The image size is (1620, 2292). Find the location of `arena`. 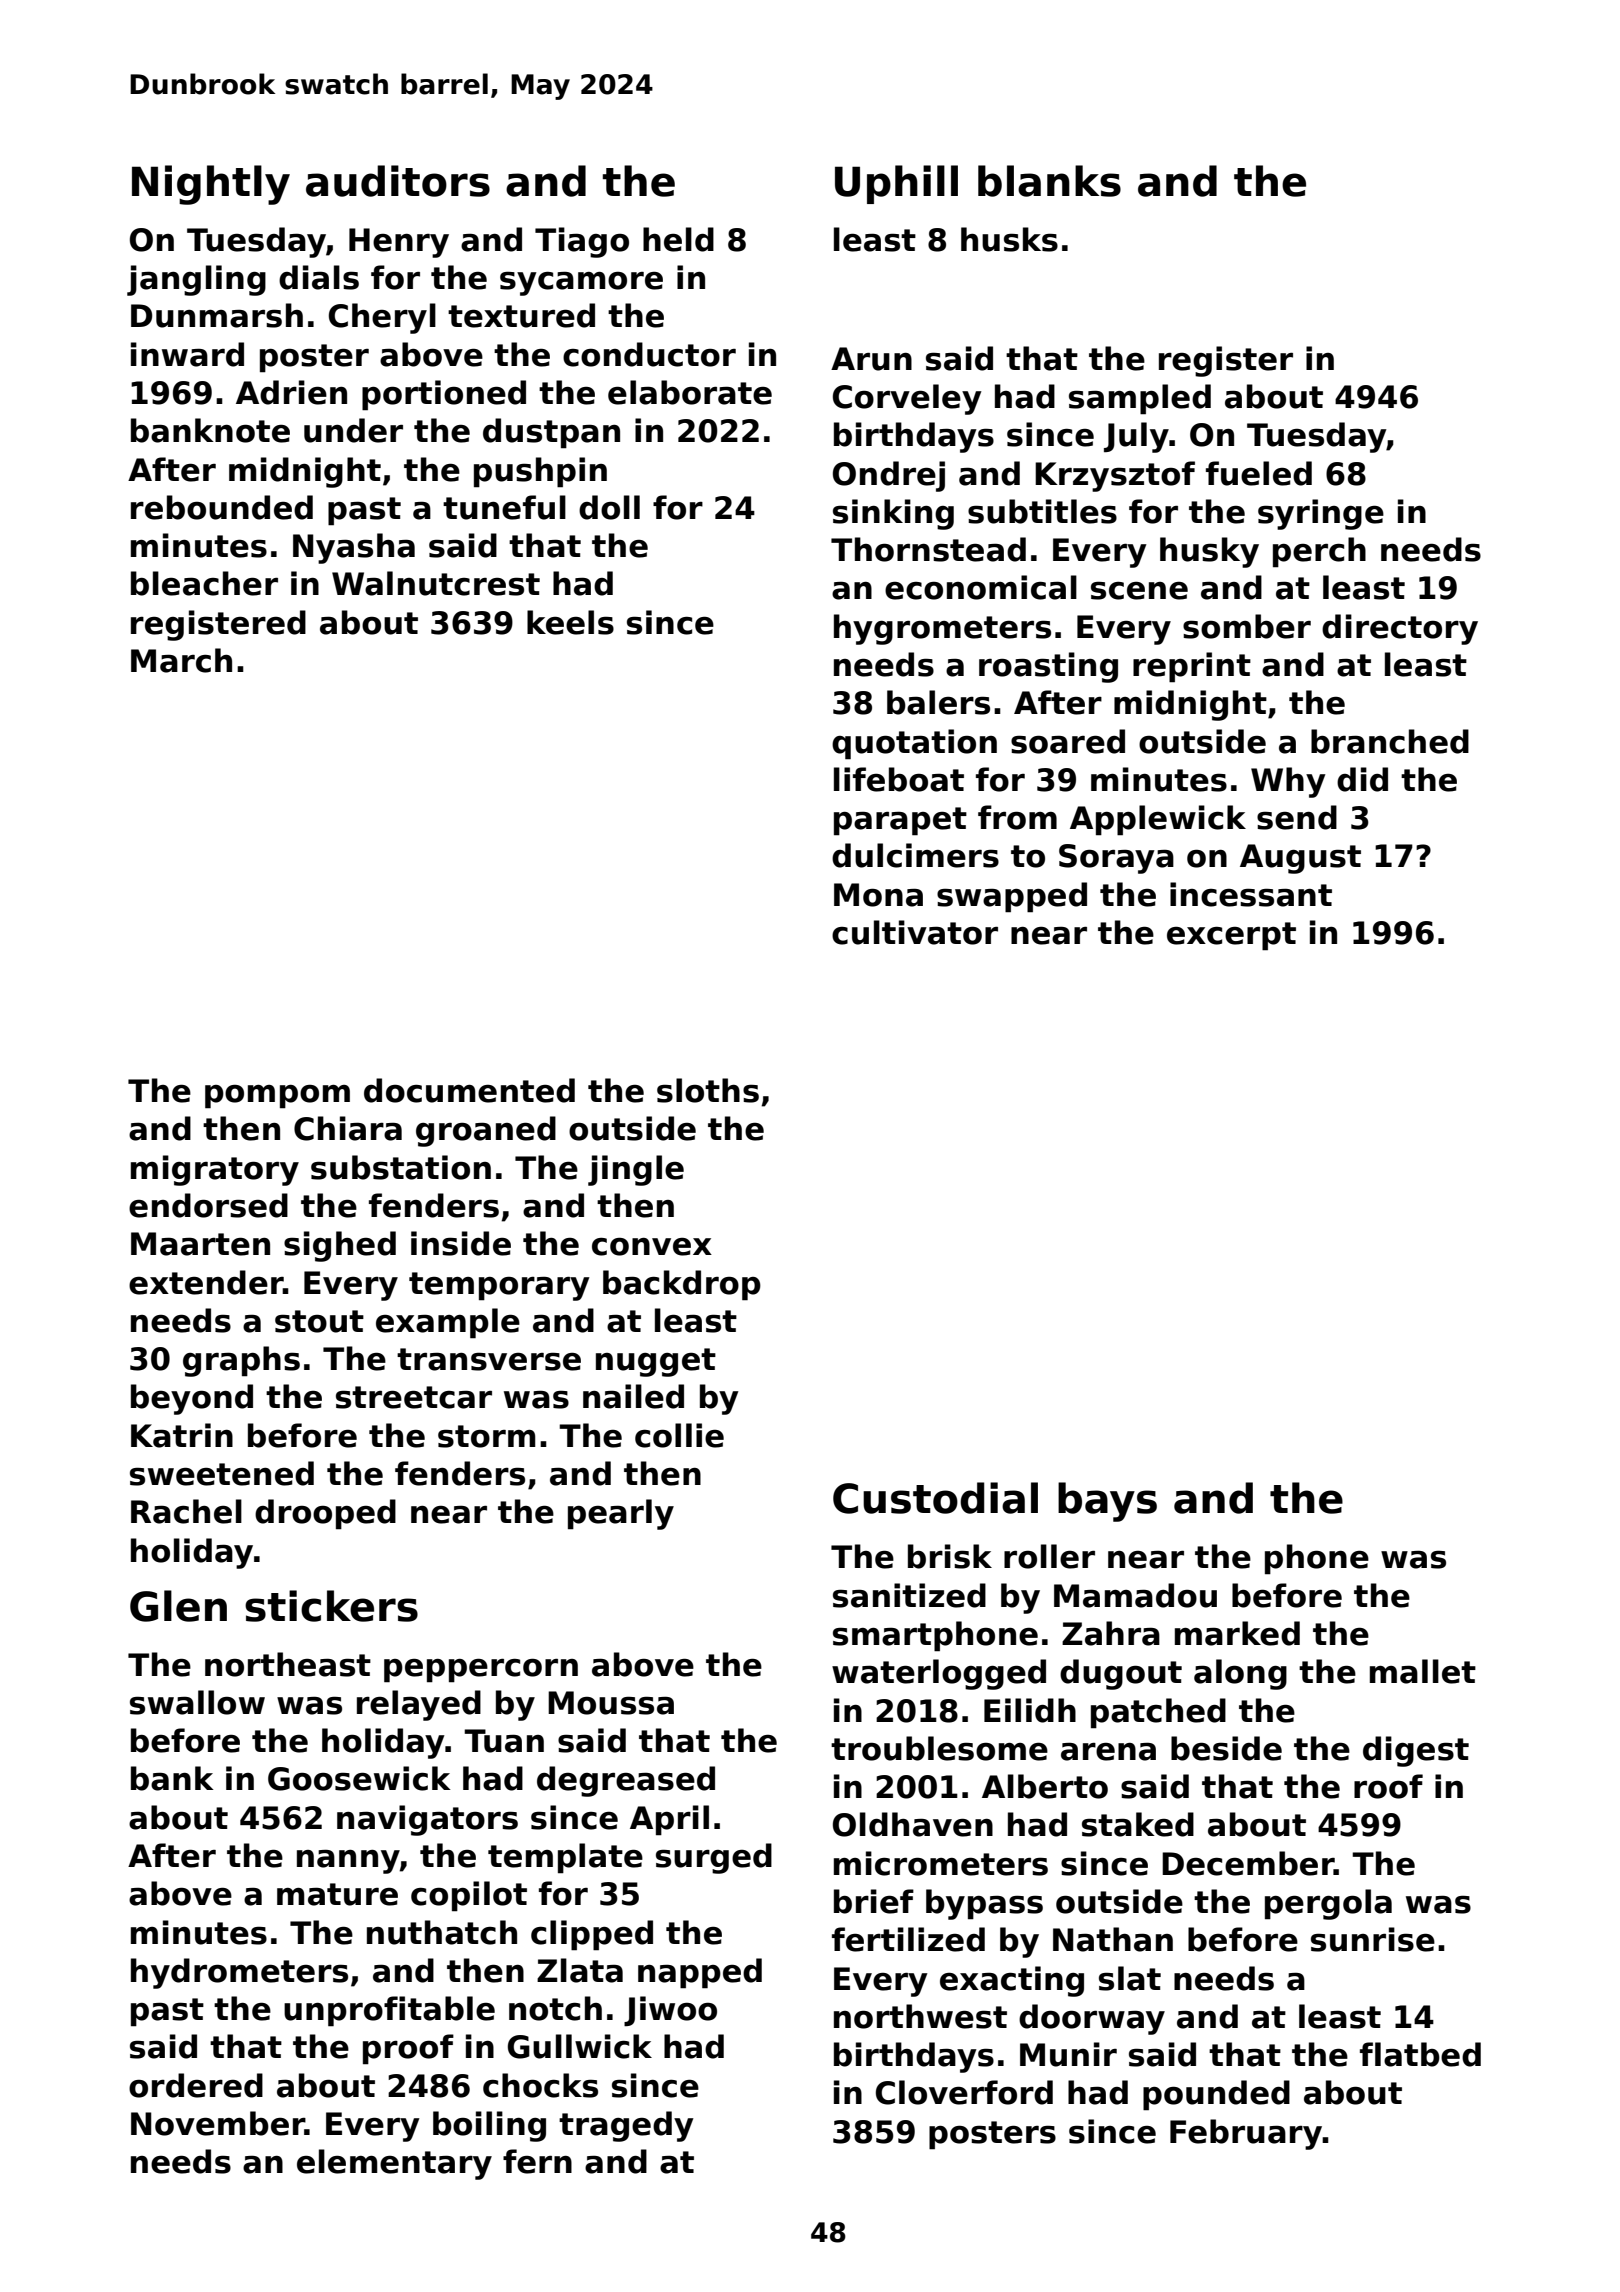

arena is located at coordinates (1108, 1752).
